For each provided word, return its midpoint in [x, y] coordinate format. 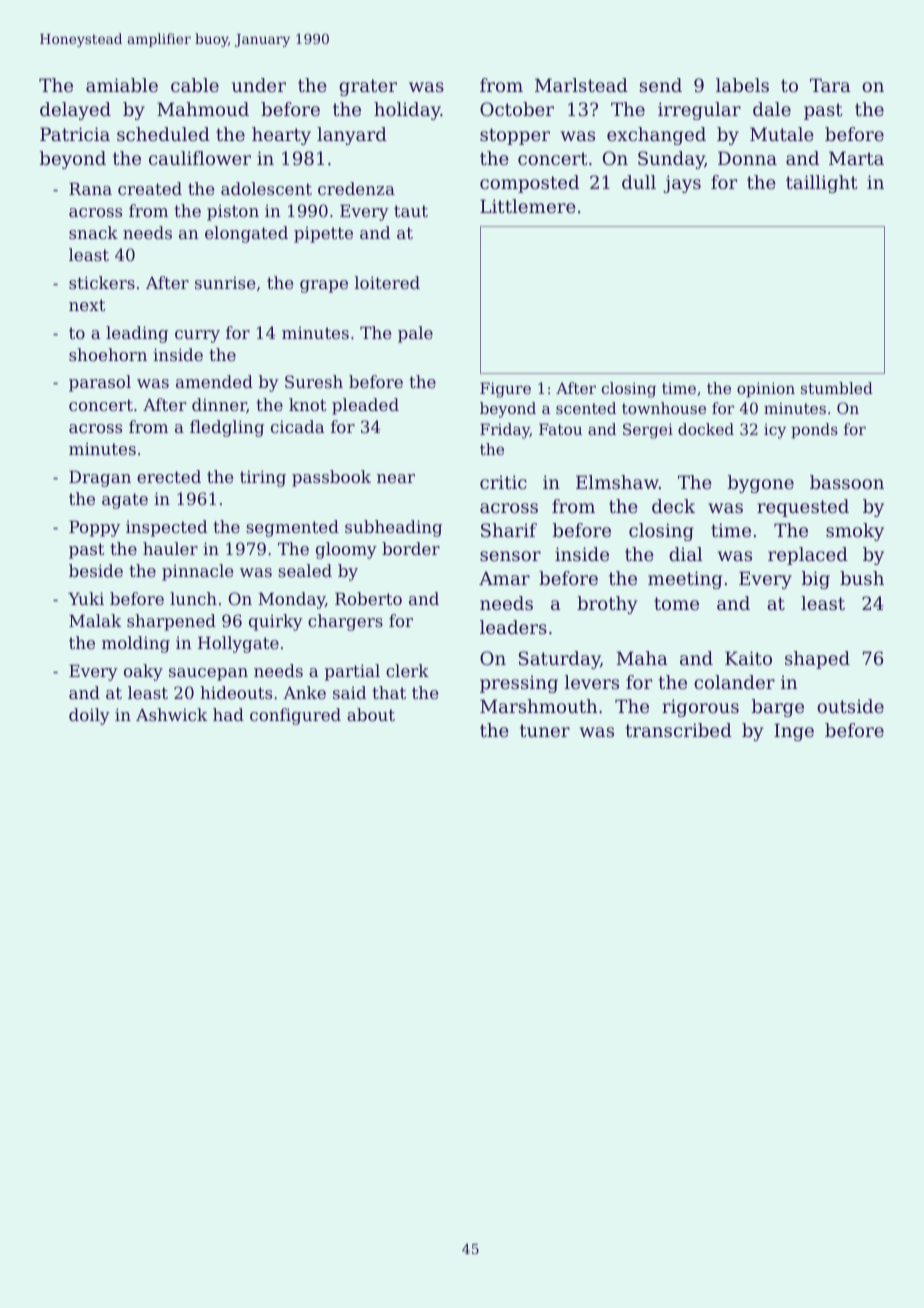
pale [415, 334]
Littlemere [528, 206]
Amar [504, 578]
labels [742, 85]
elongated [246, 234]
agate [125, 501]
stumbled [837, 388]
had [228, 714]
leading [137, 334]
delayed [75, 111]
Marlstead [581, 85]
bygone [761, 484]
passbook [331, 478]
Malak [95, 620]
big [816, 580]
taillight [822, 184]
